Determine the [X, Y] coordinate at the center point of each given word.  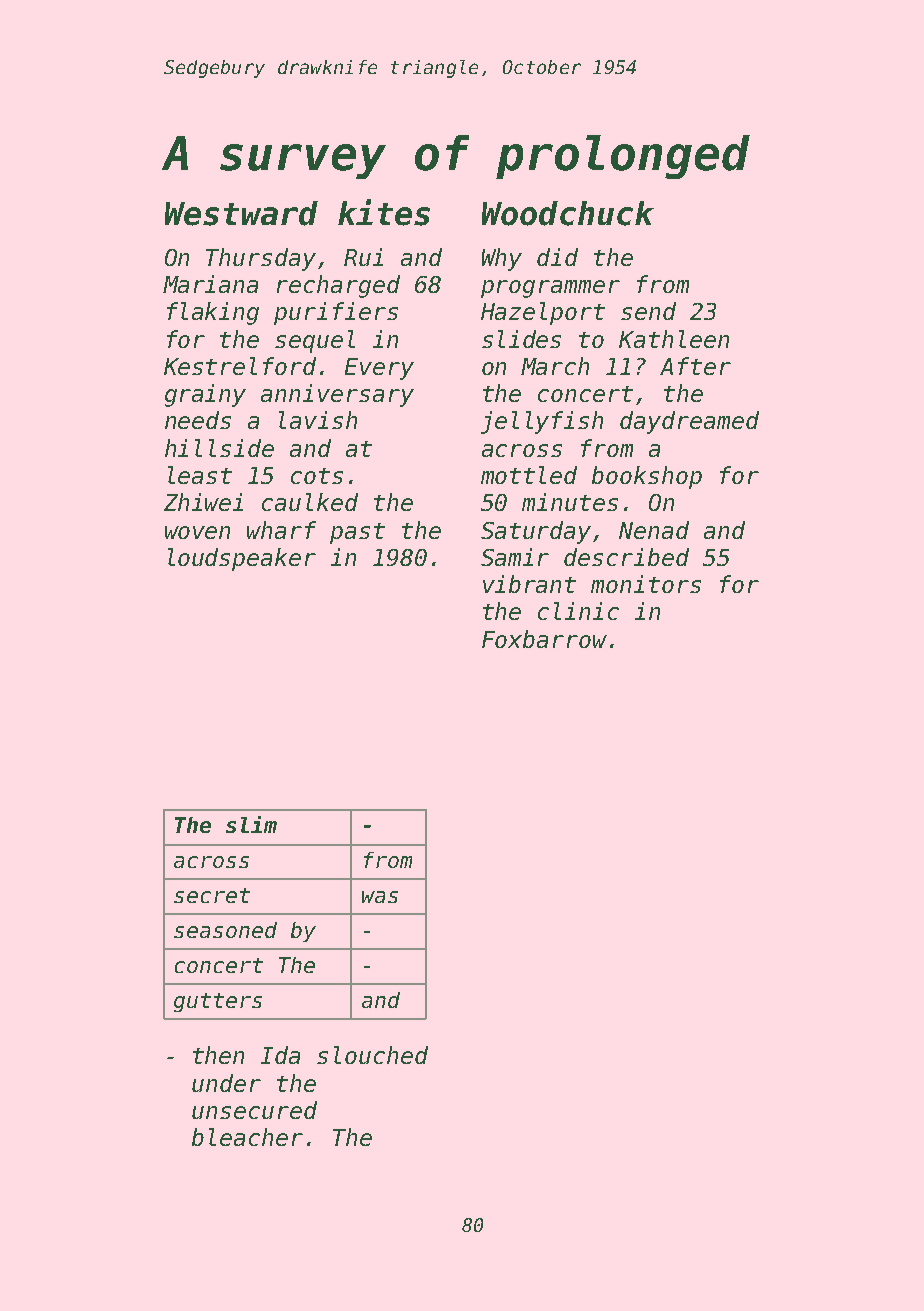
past [357, 533]
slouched [372, 1055]
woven [197, 532]
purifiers [336, 313]
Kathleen [674, 339]
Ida [280, 1055]
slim [251, 824]
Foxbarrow [544, 639]
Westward [241, 213]
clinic [578, 611]
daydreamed [689, 422]
